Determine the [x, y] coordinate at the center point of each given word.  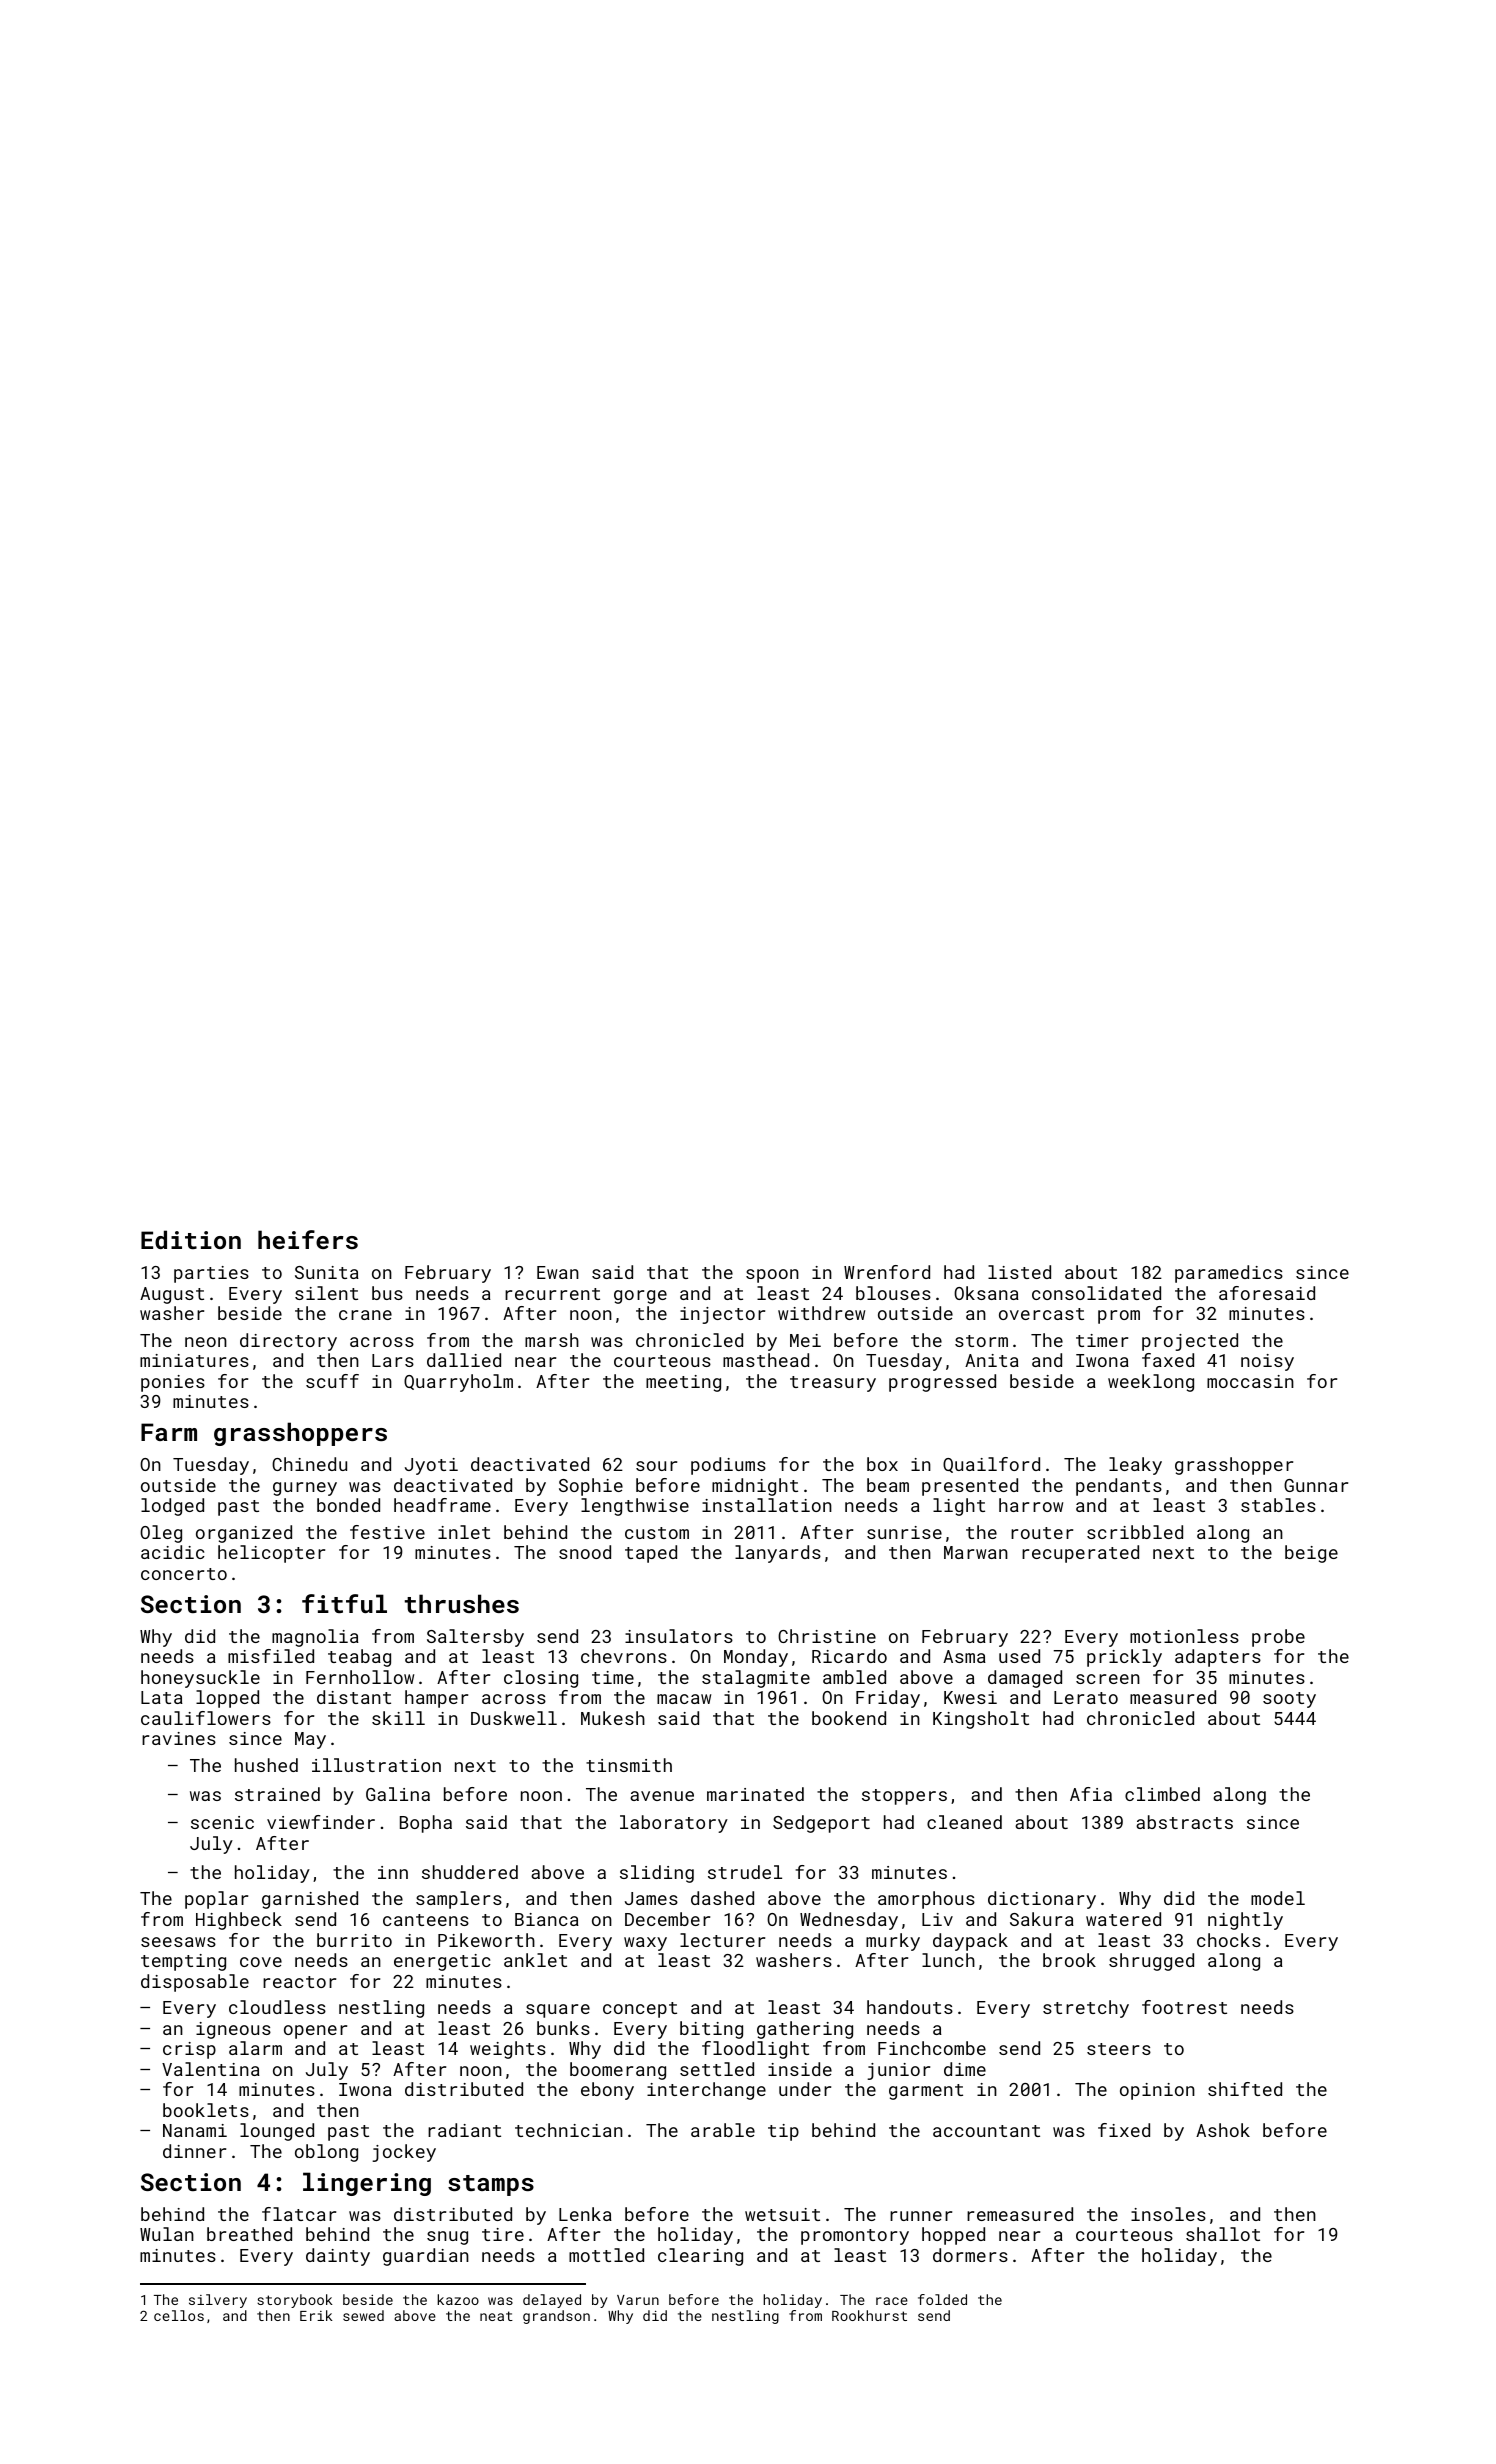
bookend [849, 1718]
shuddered [470, 1872]
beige [1311, 1554]
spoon [772, 1276]
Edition [191, 1239]
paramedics [1229, 1274]
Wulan [167, 2234]
